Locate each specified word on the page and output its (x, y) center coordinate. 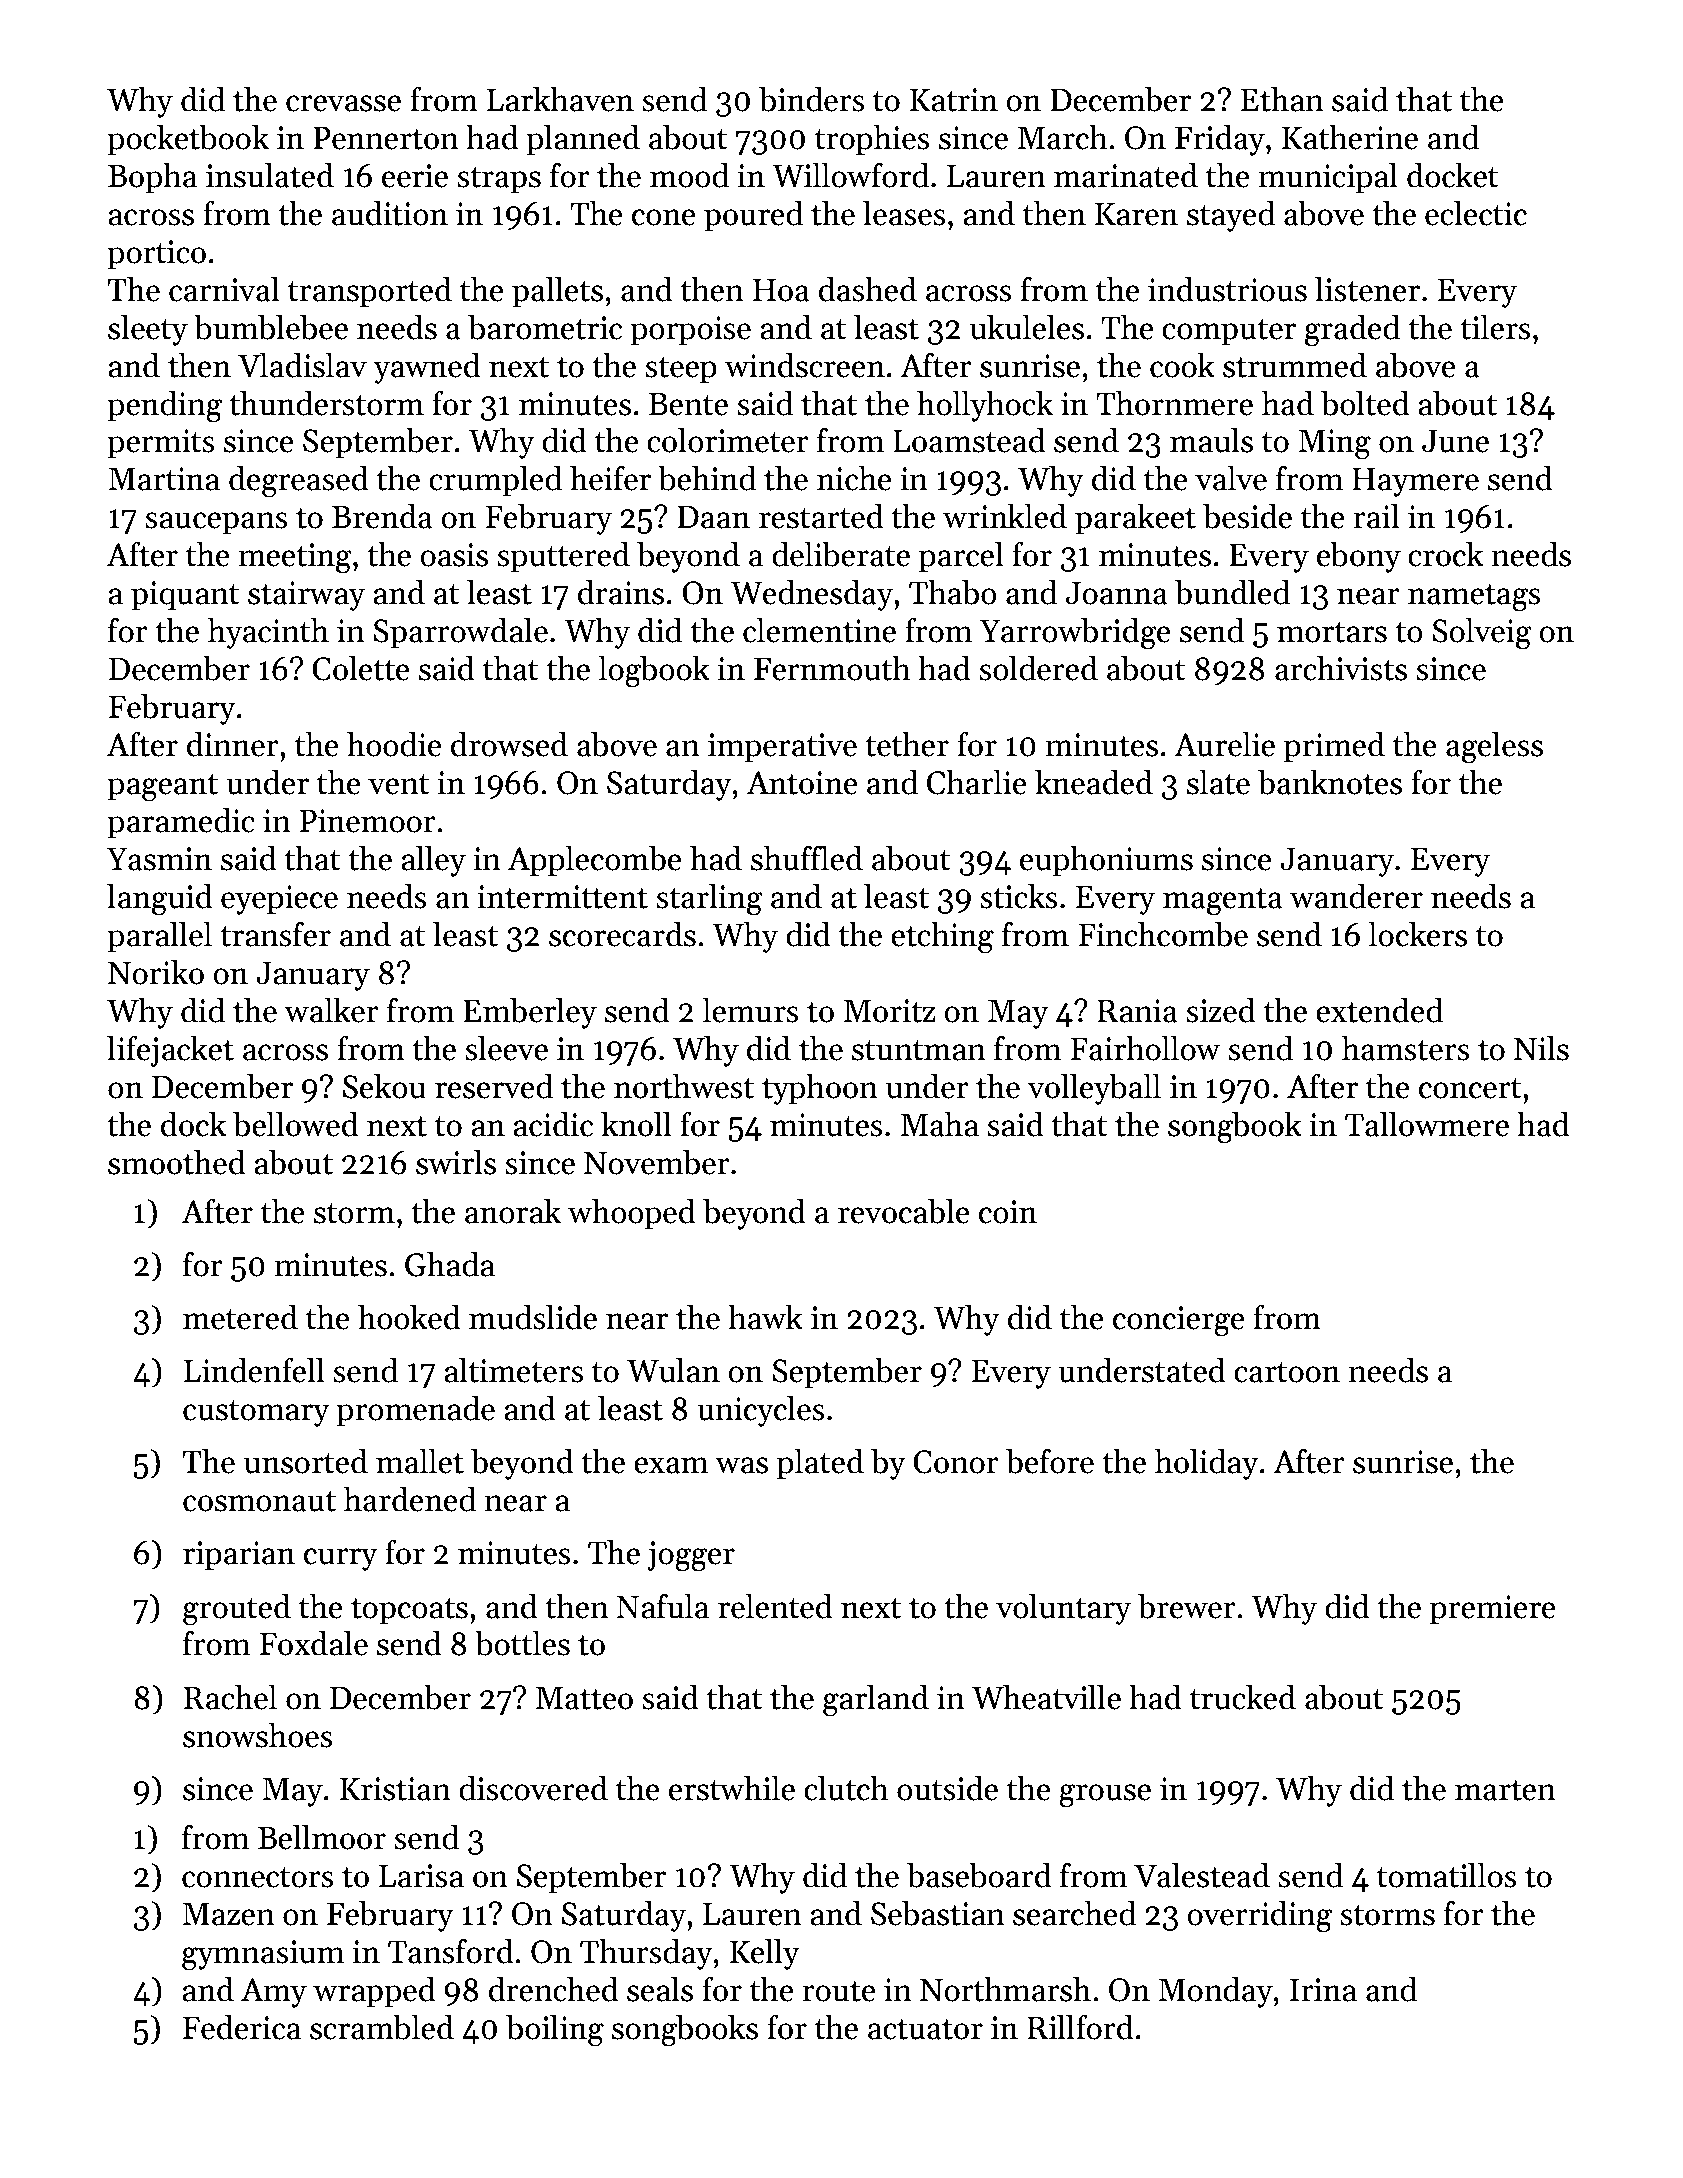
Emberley (530, 1013)
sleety (148, 330)
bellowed (296, 1124)
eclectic (1476, 213)
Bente (688, 404)
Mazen (228, 1914)
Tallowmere (1427, 1124)
